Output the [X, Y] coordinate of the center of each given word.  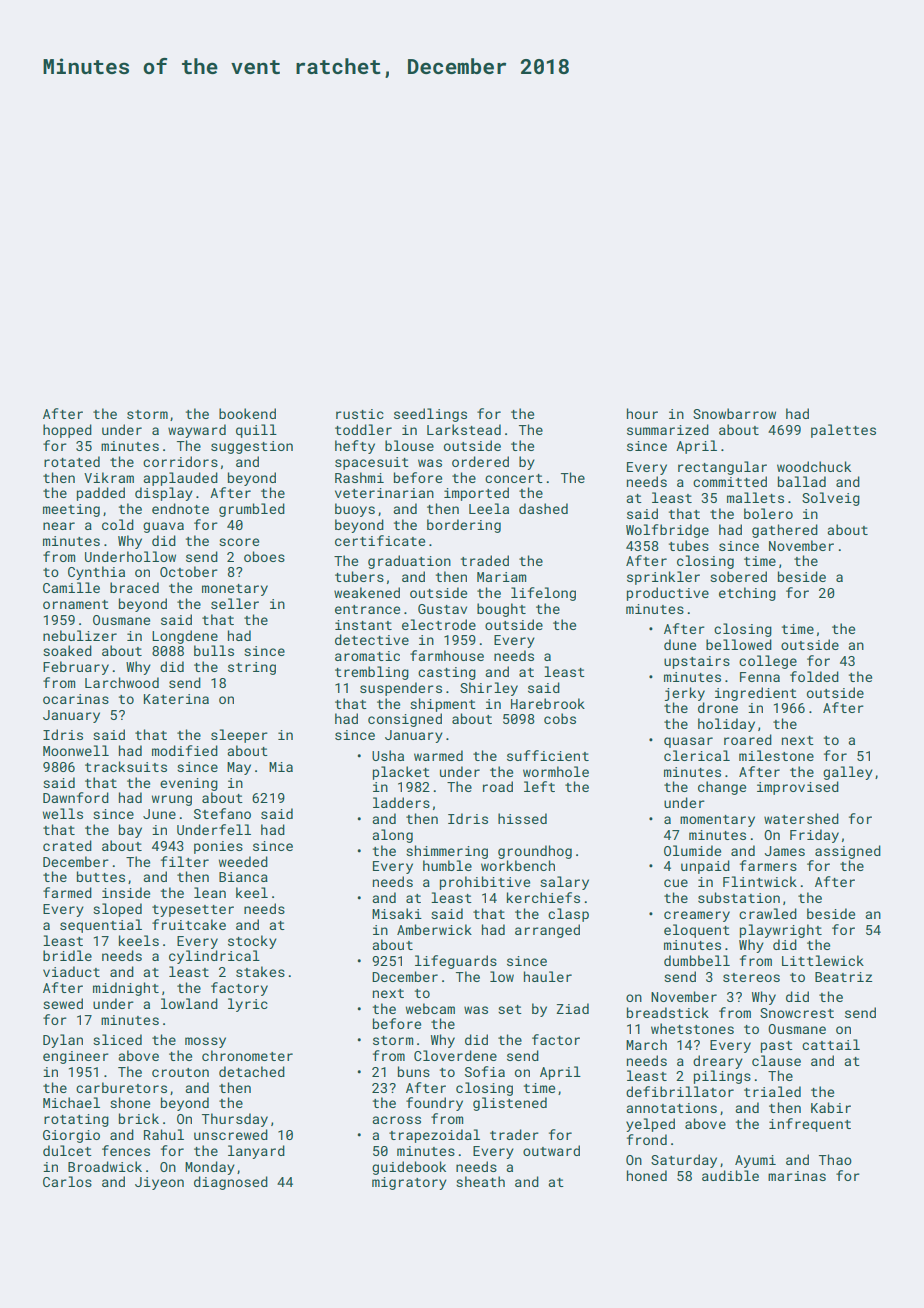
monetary [235, 590]
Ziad [572, 1008]
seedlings [430, 415]
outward [551, 1150]
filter [185, 861]
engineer [76, 1057]
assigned [848, 852]
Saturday [684, 1161]
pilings [722, 1077]
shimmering [447, 852]
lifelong [543, 594]
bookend [247, 413]
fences [126, 1150]
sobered [738, 576]
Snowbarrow [734, 413]
